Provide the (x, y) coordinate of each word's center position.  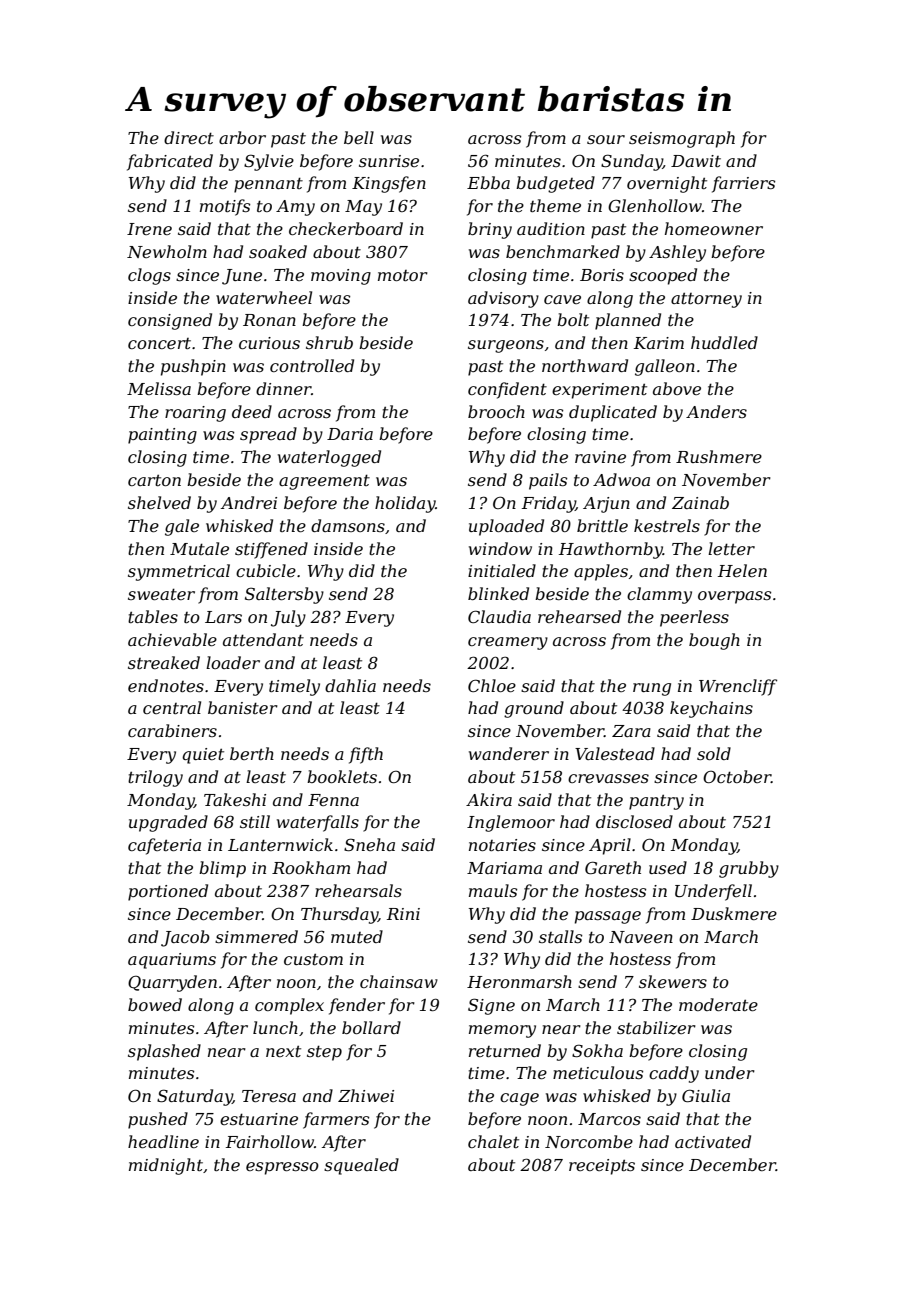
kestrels (667, 525)
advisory (503, 299)
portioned (168, 892)
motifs (225, 207)
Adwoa (621, 479)
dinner (284, 388)
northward (585, 365)
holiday (405, 504)
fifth (366, 755)
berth (252, 753)
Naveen (641, 937)
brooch (496, 411)
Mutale (199, 548)
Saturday (195, 1097)
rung (652, 689)
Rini (403, 914)
